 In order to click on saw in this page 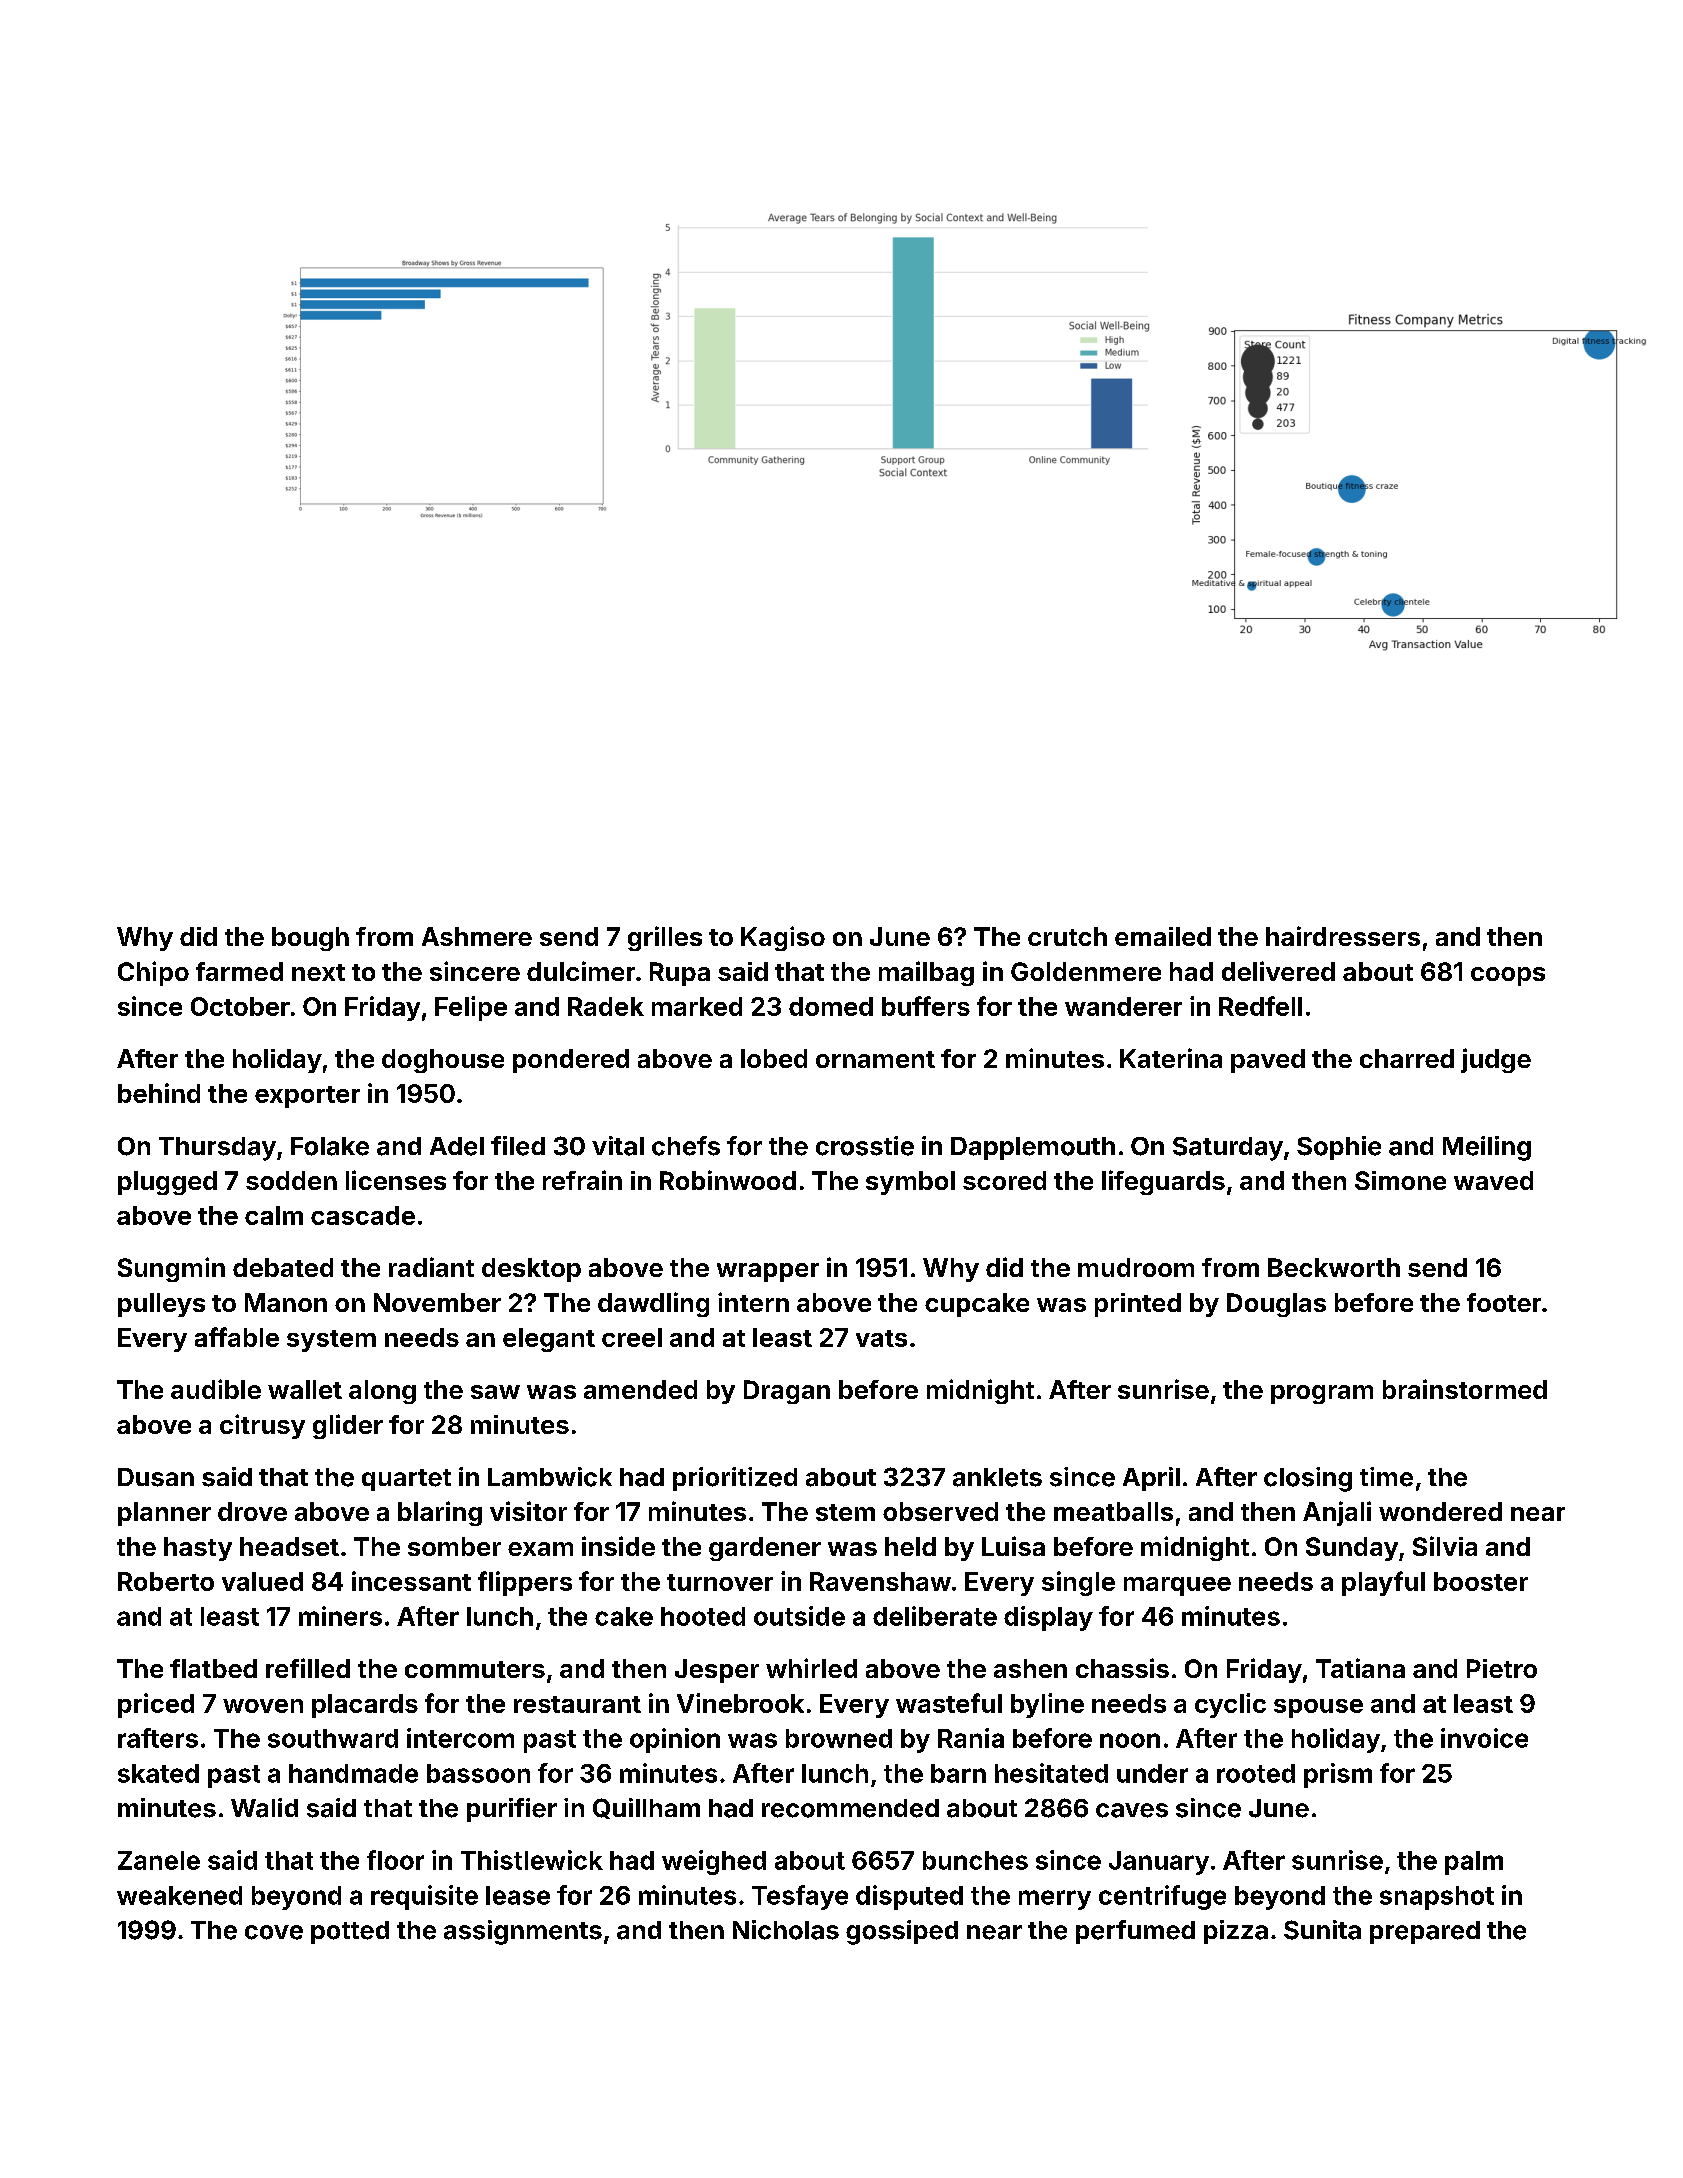, I will do `click(495, 1392)`.
